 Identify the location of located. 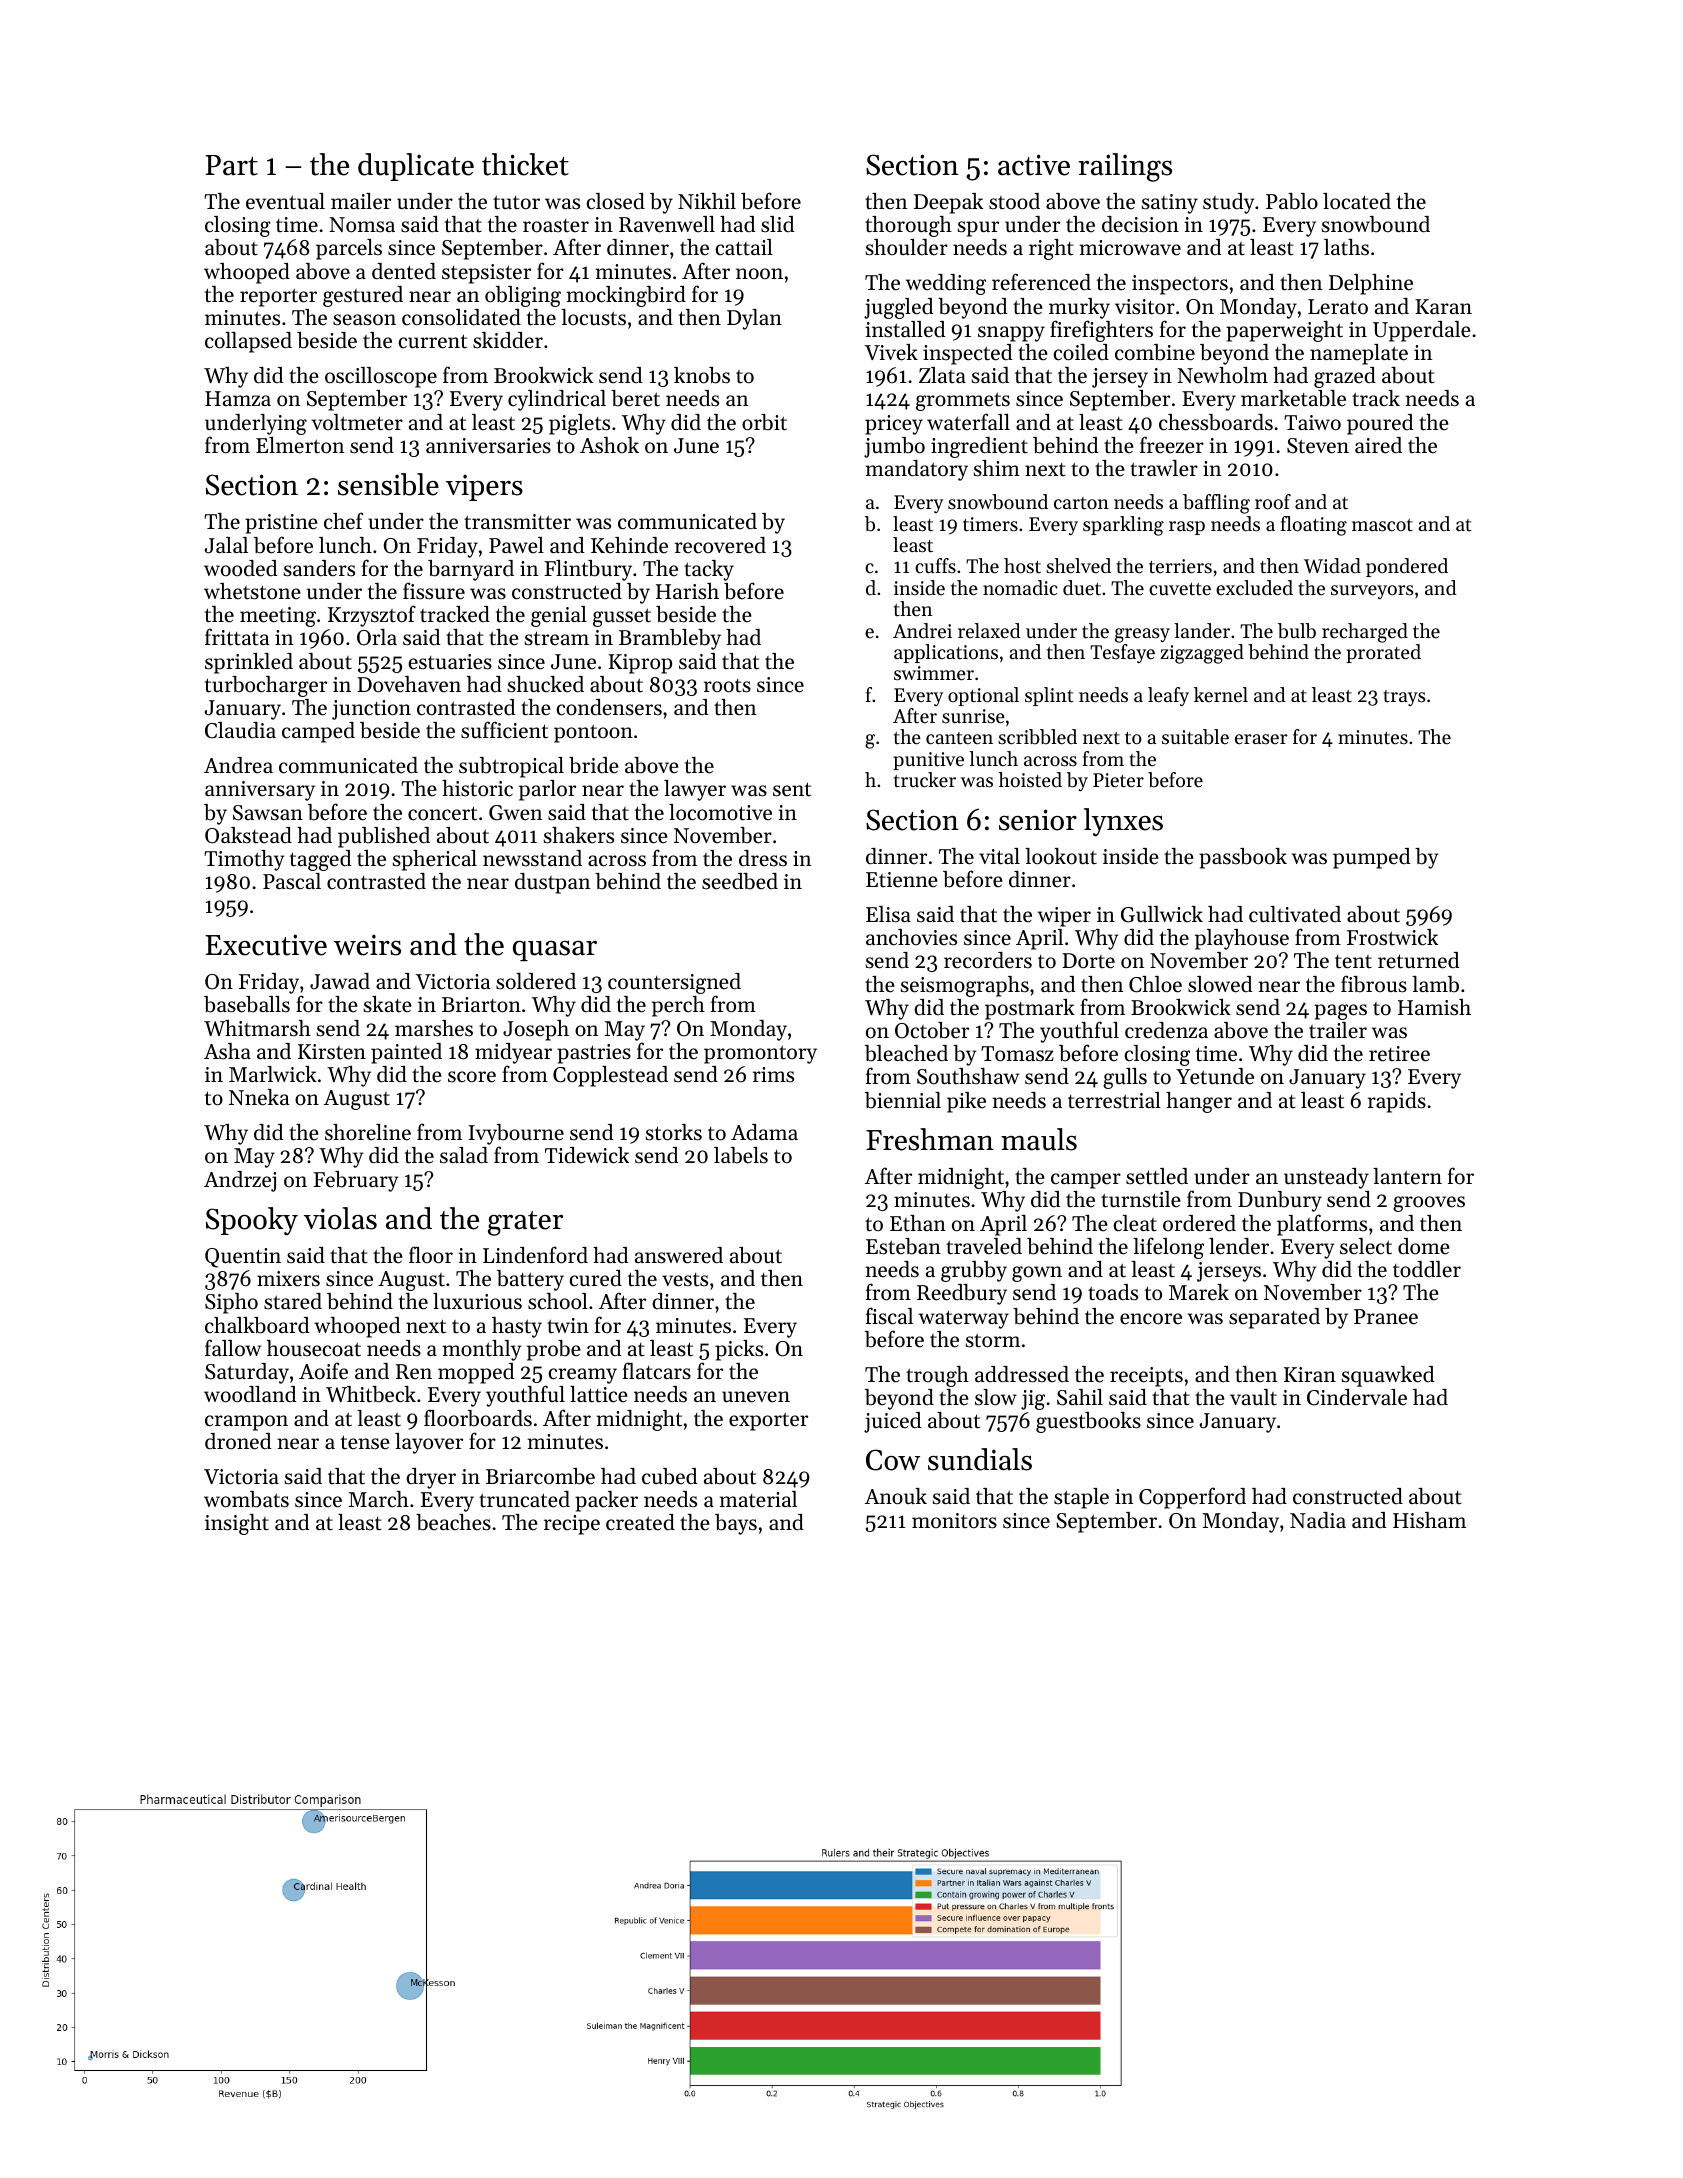
(1357, 201).
